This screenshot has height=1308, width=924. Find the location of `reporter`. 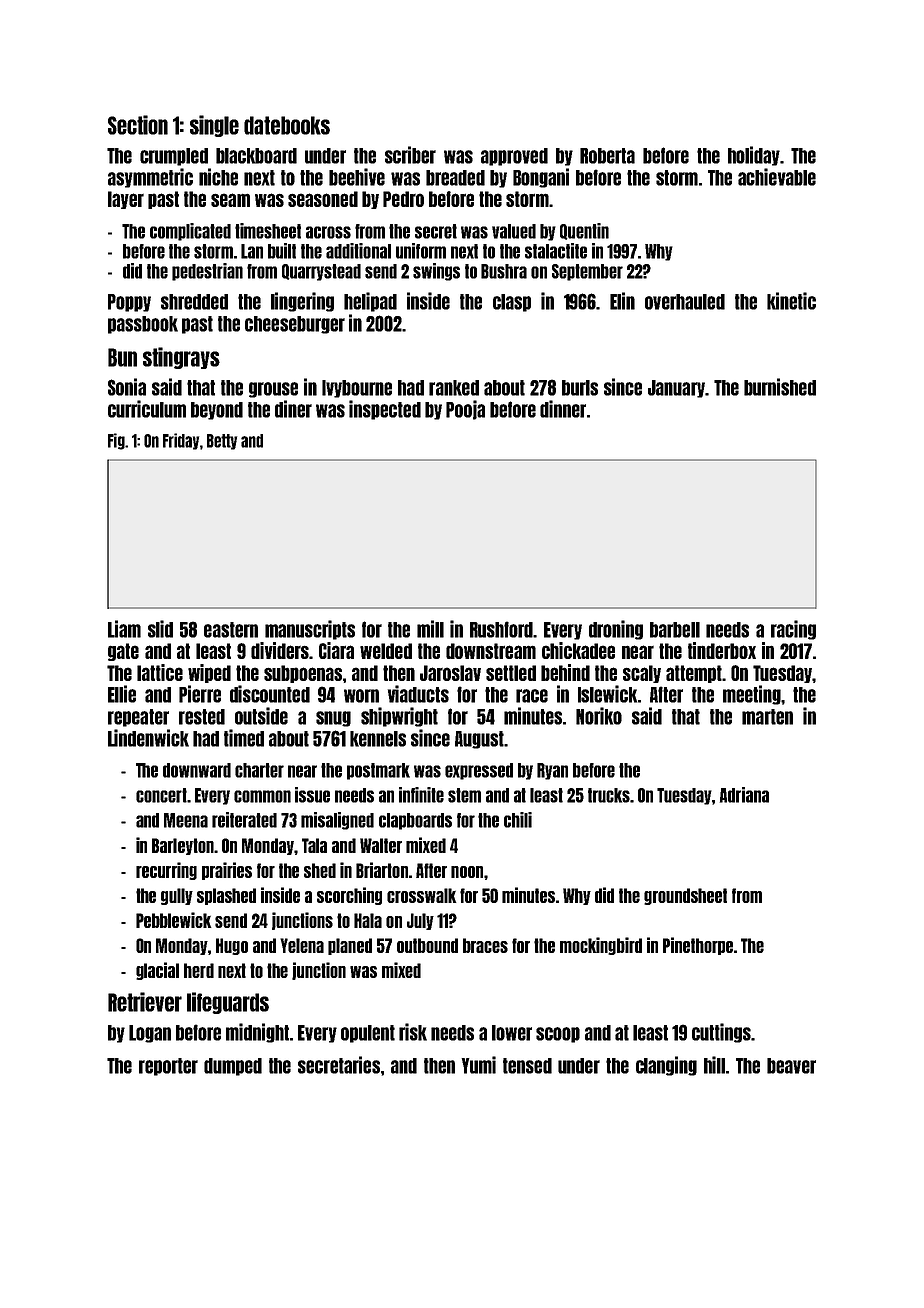

reporter is located at coordinates (168, 1067).
